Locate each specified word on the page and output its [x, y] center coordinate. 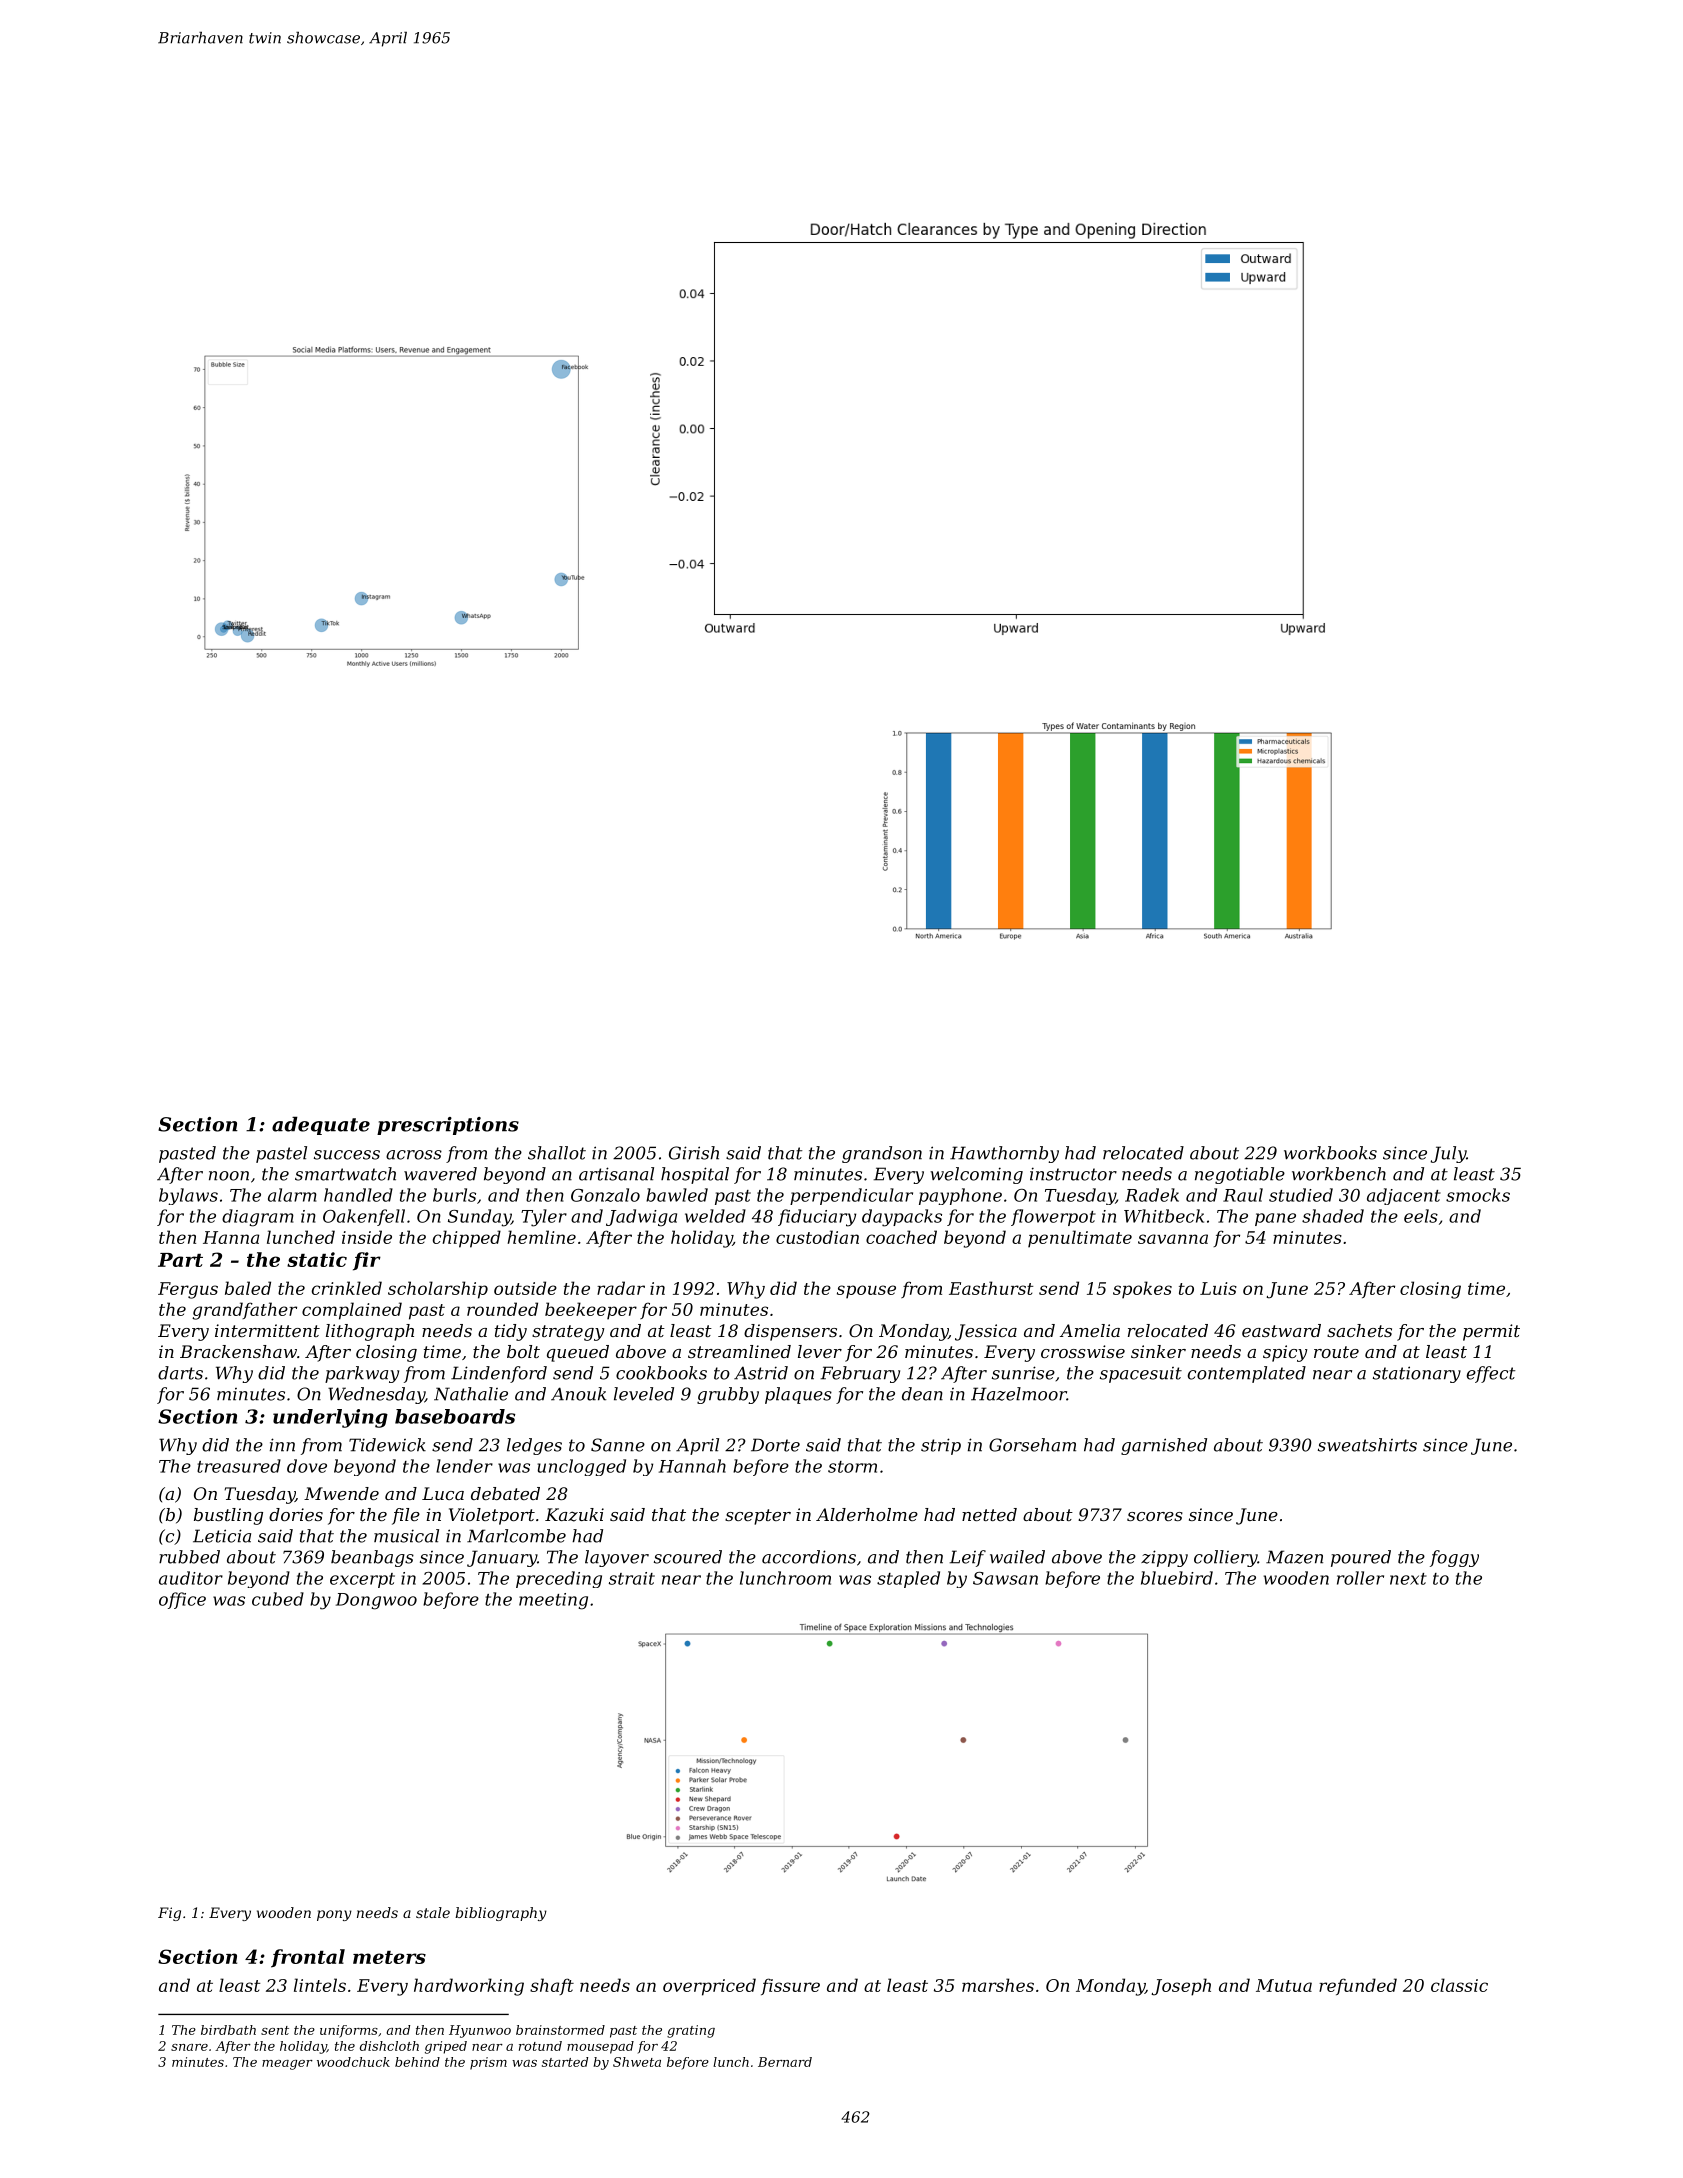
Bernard [785, 2062]
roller [1360, 1578]
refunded [1358, 1986]
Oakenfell [364, 1217]
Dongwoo [376, 1601]
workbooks [1330, 1153]
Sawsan [1005, 1578]
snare [189, 2047]
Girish [694, 1153]
